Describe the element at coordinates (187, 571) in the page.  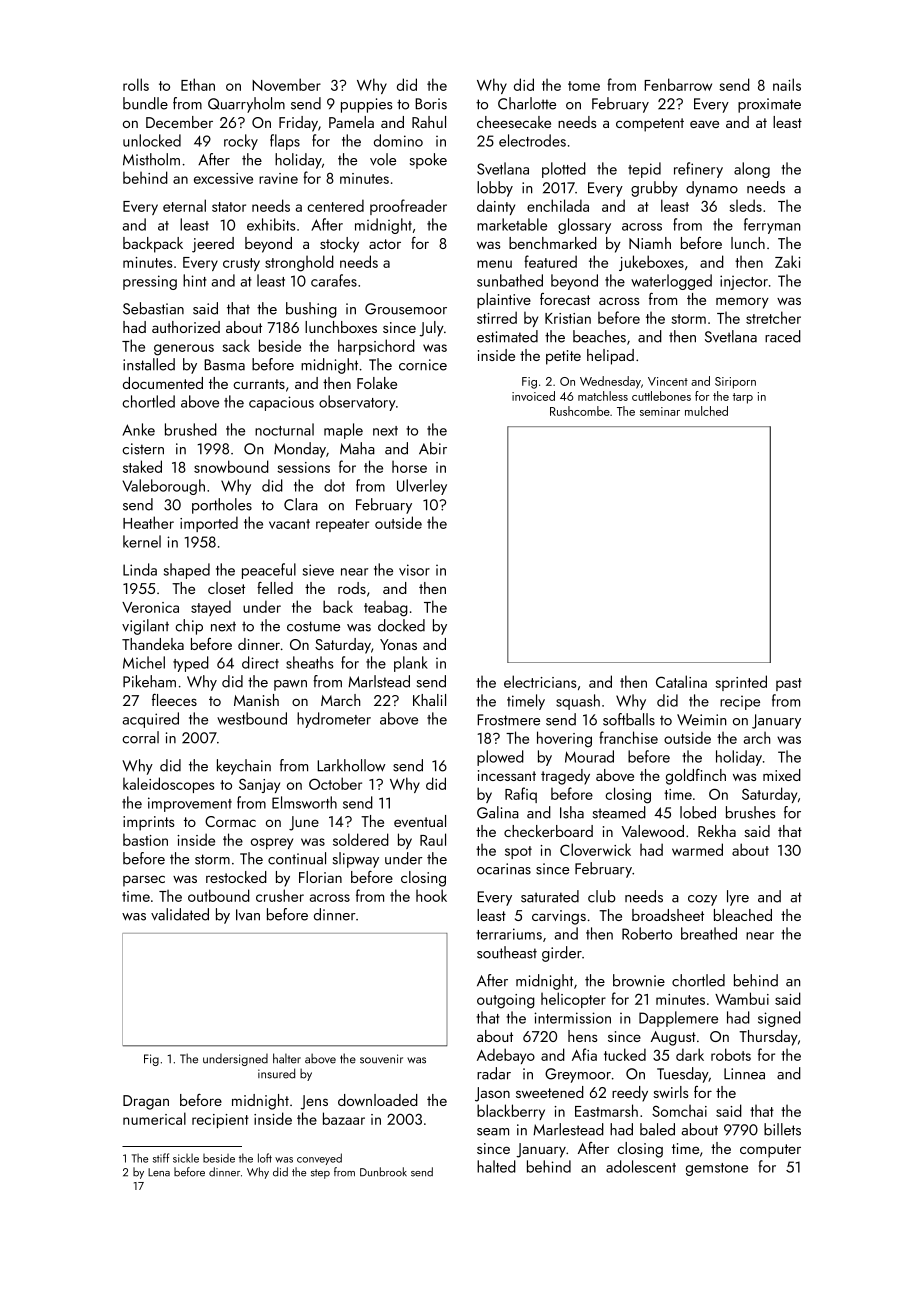
I see `shaped` at that location.
